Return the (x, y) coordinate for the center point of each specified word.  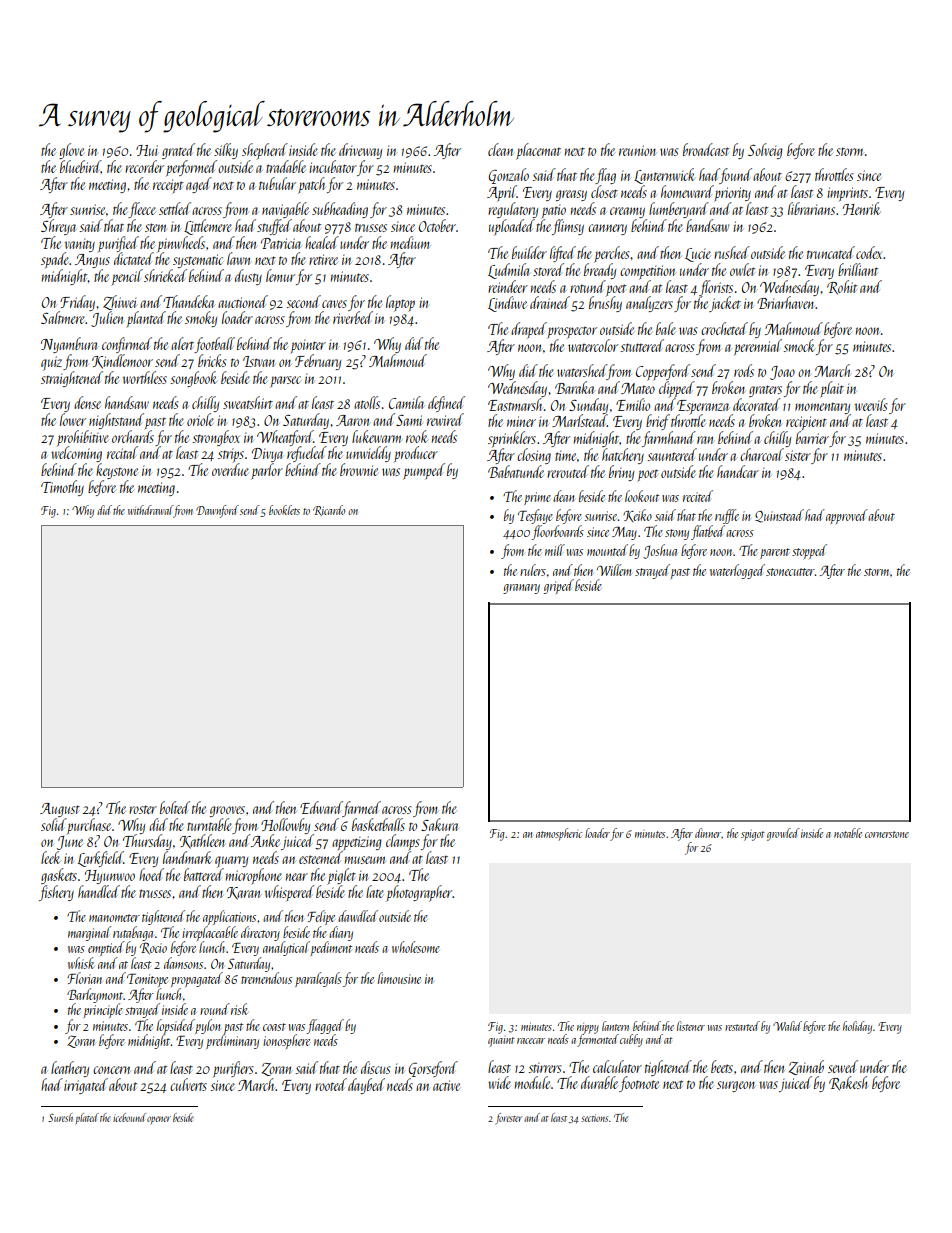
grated (178, 151)
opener (159, 1120)
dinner (708, 833)
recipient (806, 423)
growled (783, 834)
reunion (637, 150)
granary (521, 589)
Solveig (765, 151)
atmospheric (559, 834)
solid (54, 824)
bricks (212, 360)
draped (529, 330)
